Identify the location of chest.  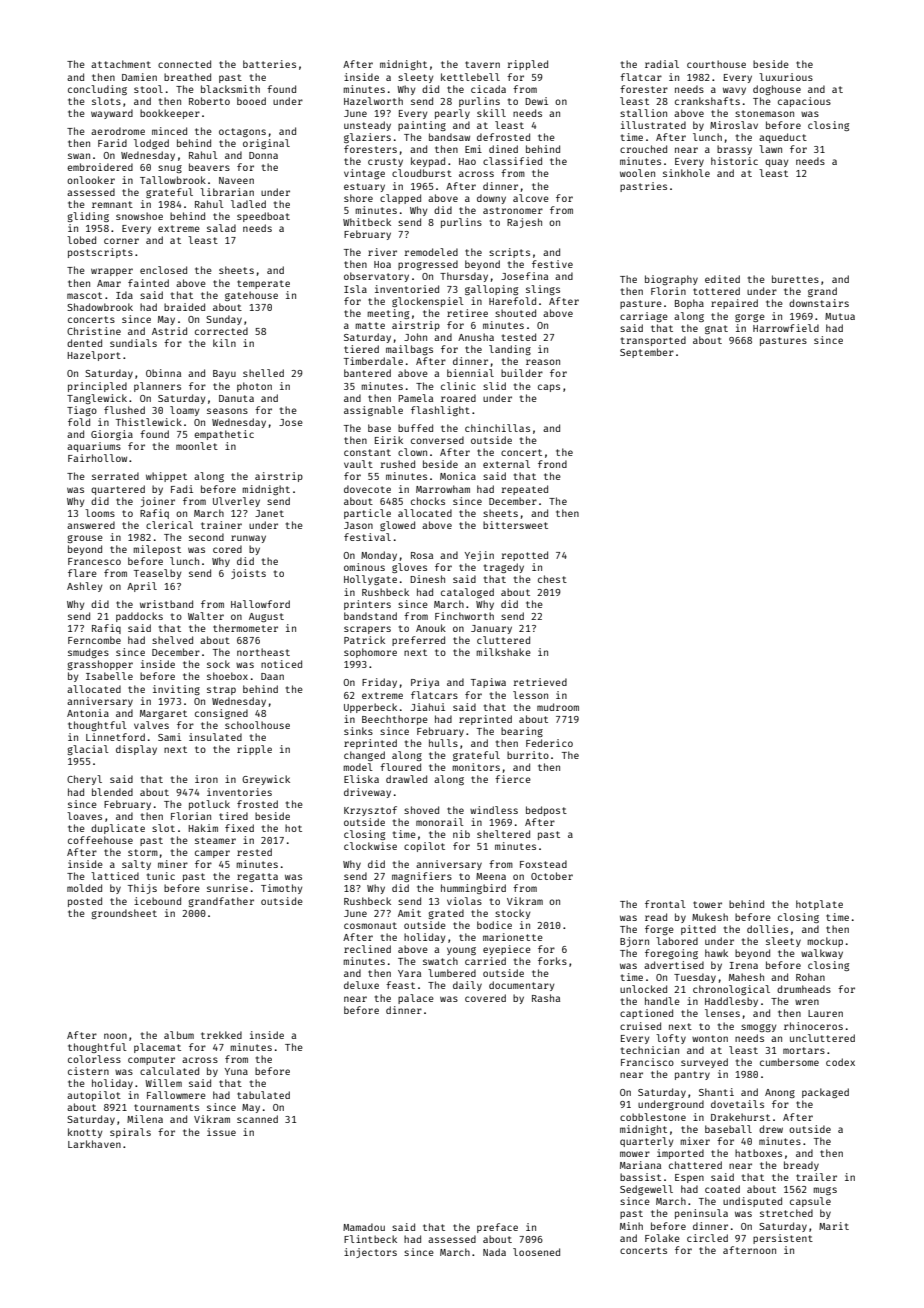
(552, 579).
